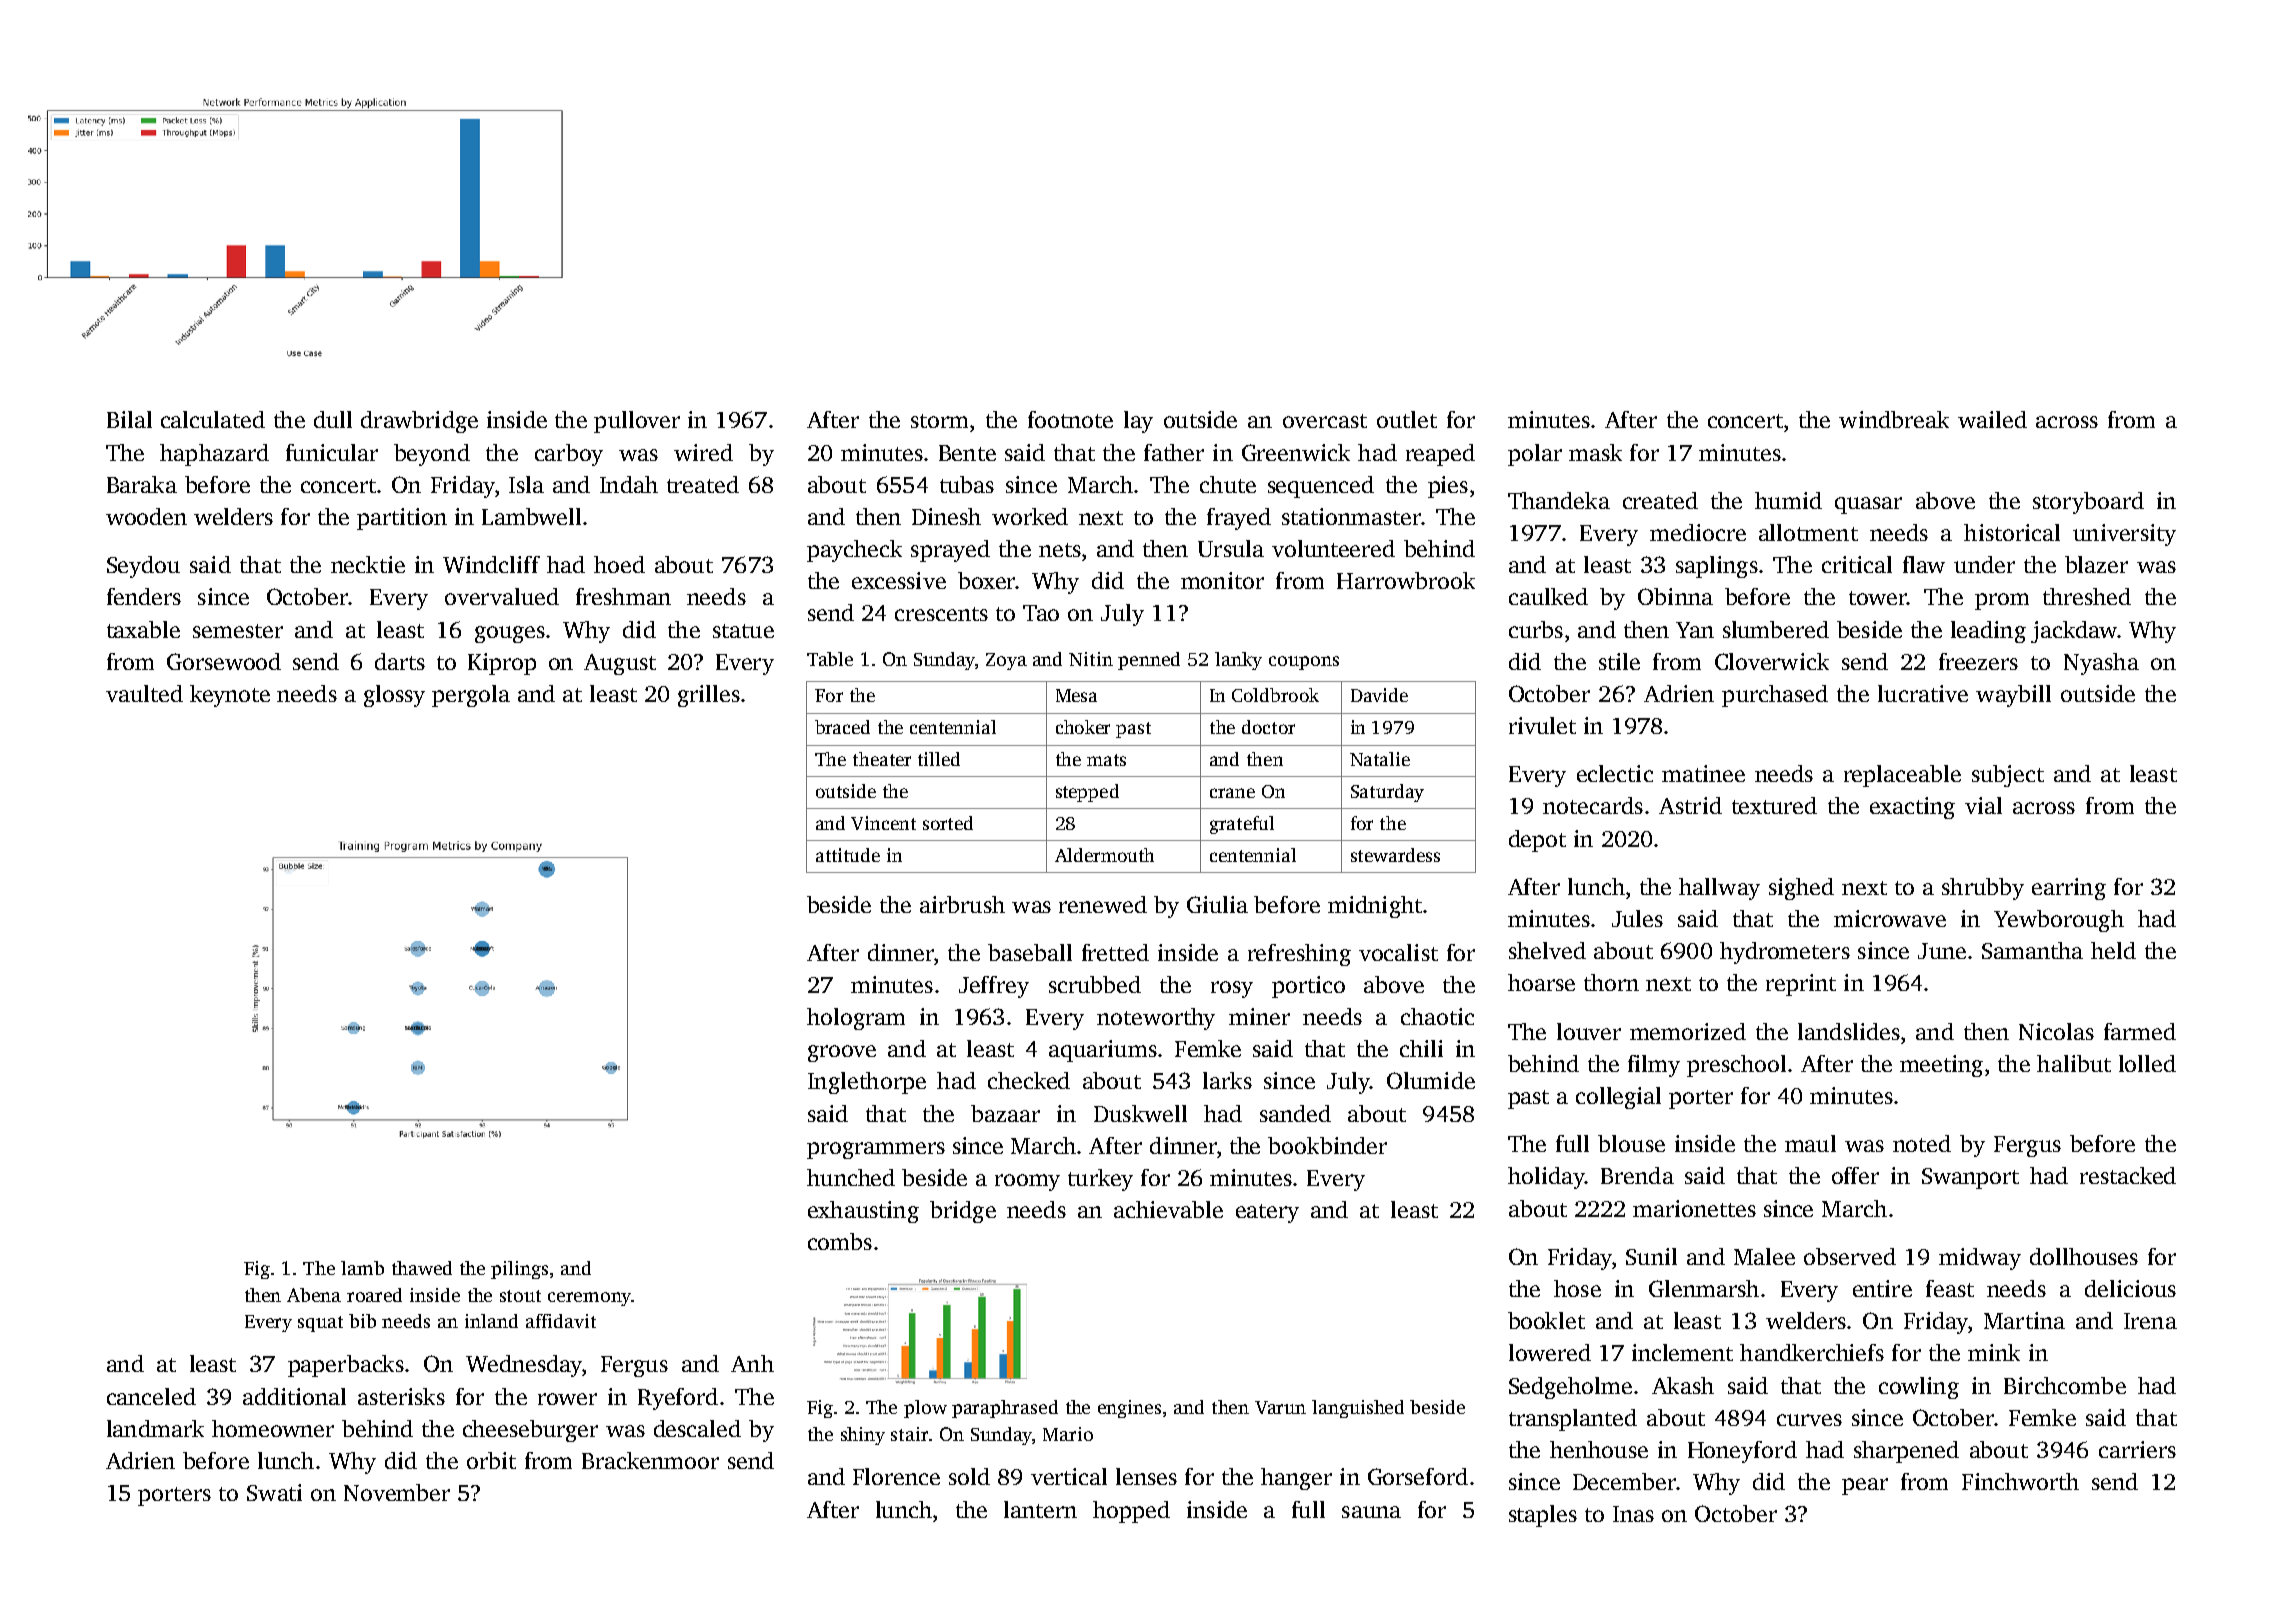 The image size is (2282, 1614). Describe the element at coordinates (491, 1321) in the image. I see `inland` at that location.
